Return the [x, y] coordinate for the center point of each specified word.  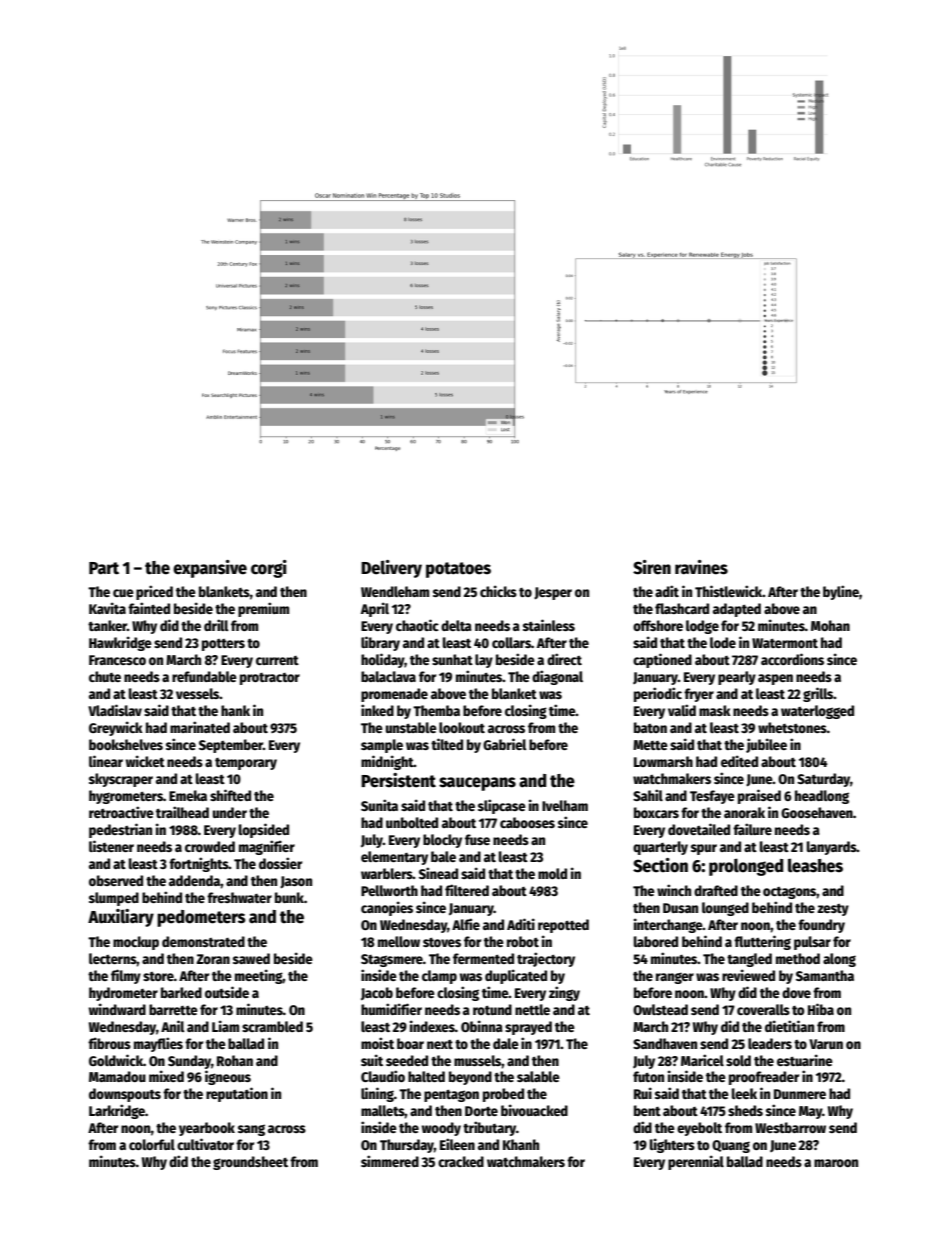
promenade [394, 695]
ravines [701, 567]
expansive [210, 569]
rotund [492, 1009]
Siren [652, 567]
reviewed [748, 975]
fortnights [199, 864]
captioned [662, 660]
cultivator [205, 1144]
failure [752, 829]
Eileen [457, 1144]
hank [235, 710]
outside [227, 992]
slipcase [502, 806]
